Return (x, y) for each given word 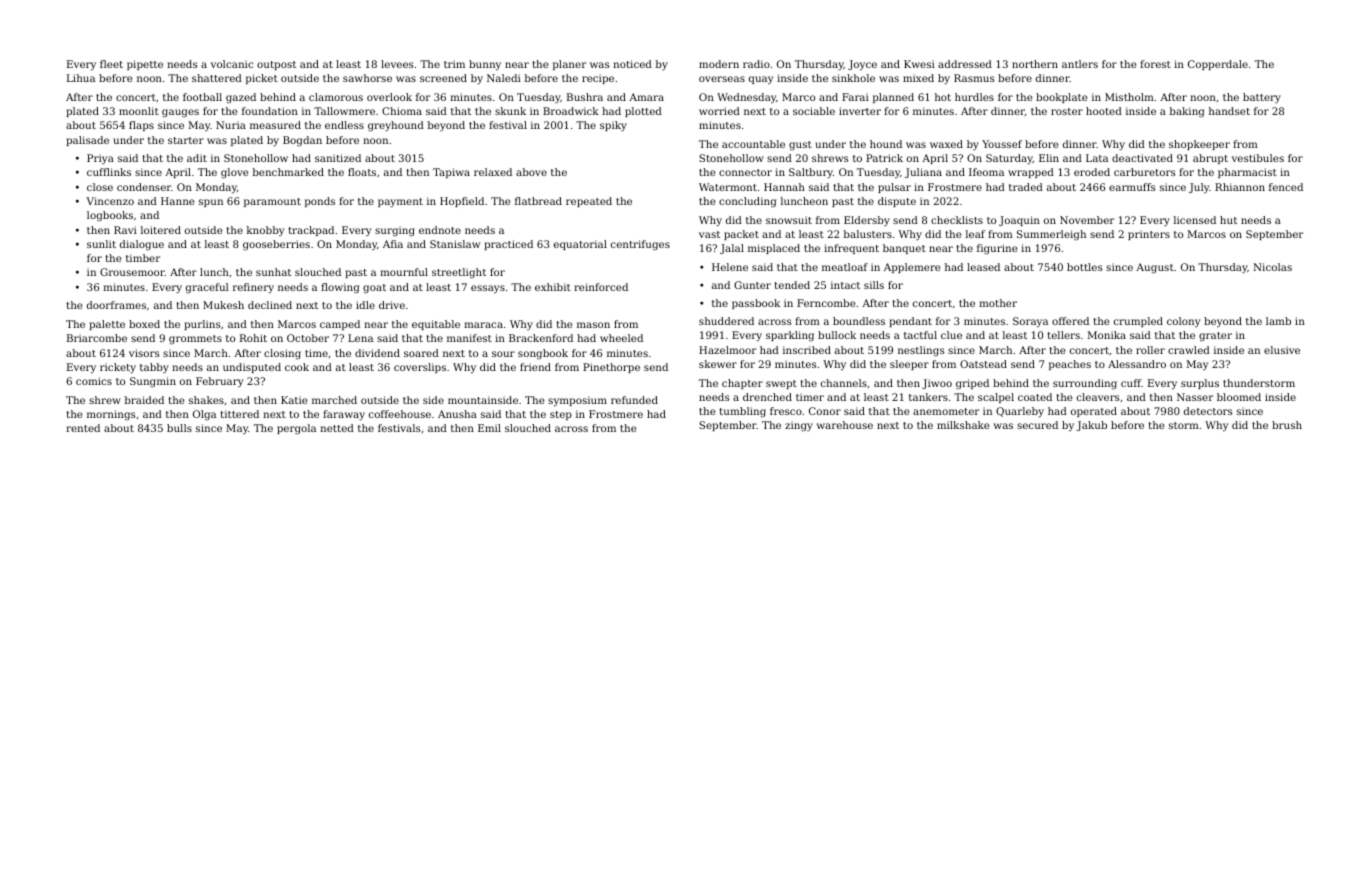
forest (1155, 64)
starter (186, 140)
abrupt (1210, 159)
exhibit (553, 287)
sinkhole (853, 78)
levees (397, 64)
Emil (489, 428)
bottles (1084, 267)
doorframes (116, 305)
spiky (613, 126)
